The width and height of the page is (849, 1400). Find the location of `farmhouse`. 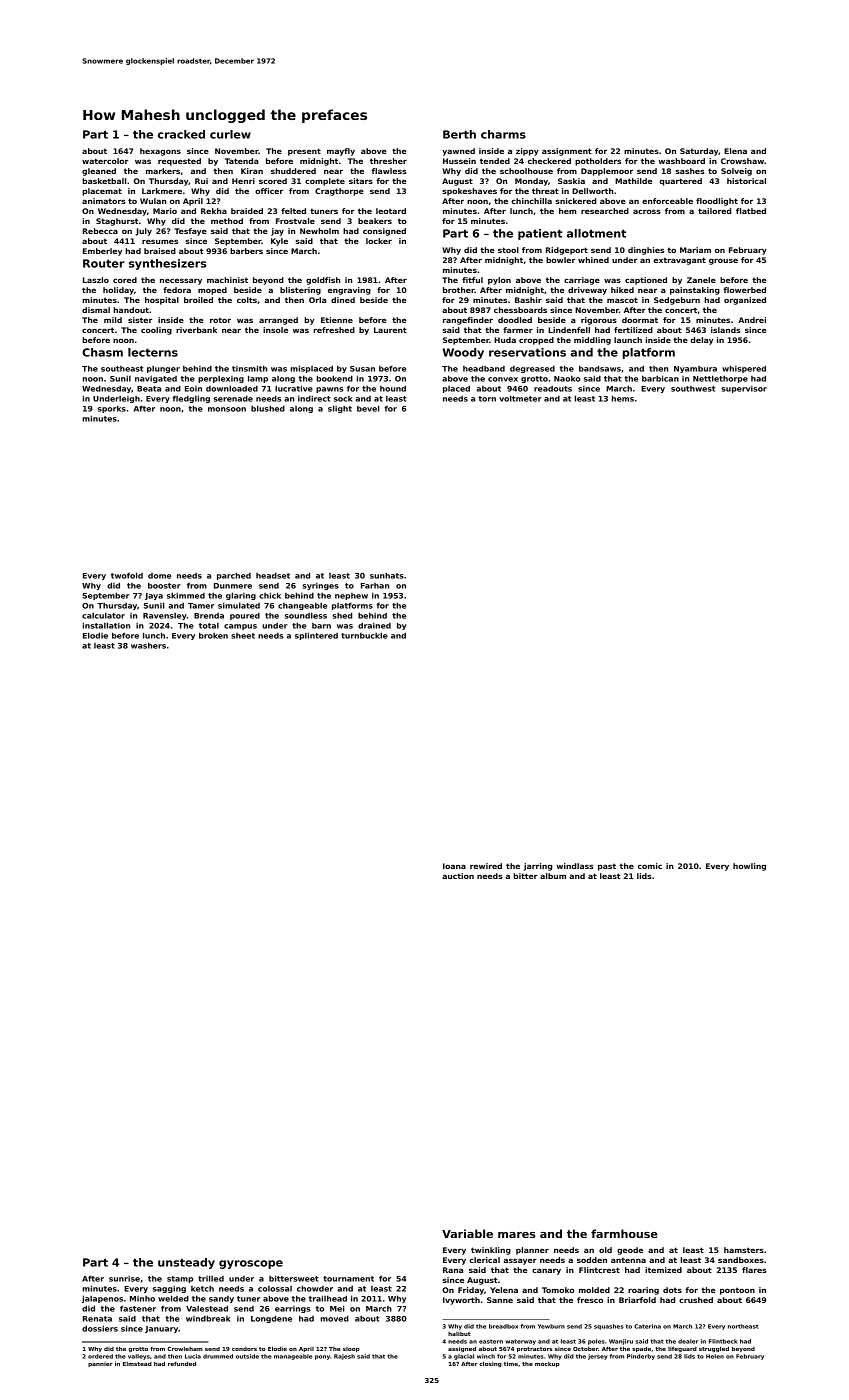

farmhouse is located at coordinates (624, 1233).
